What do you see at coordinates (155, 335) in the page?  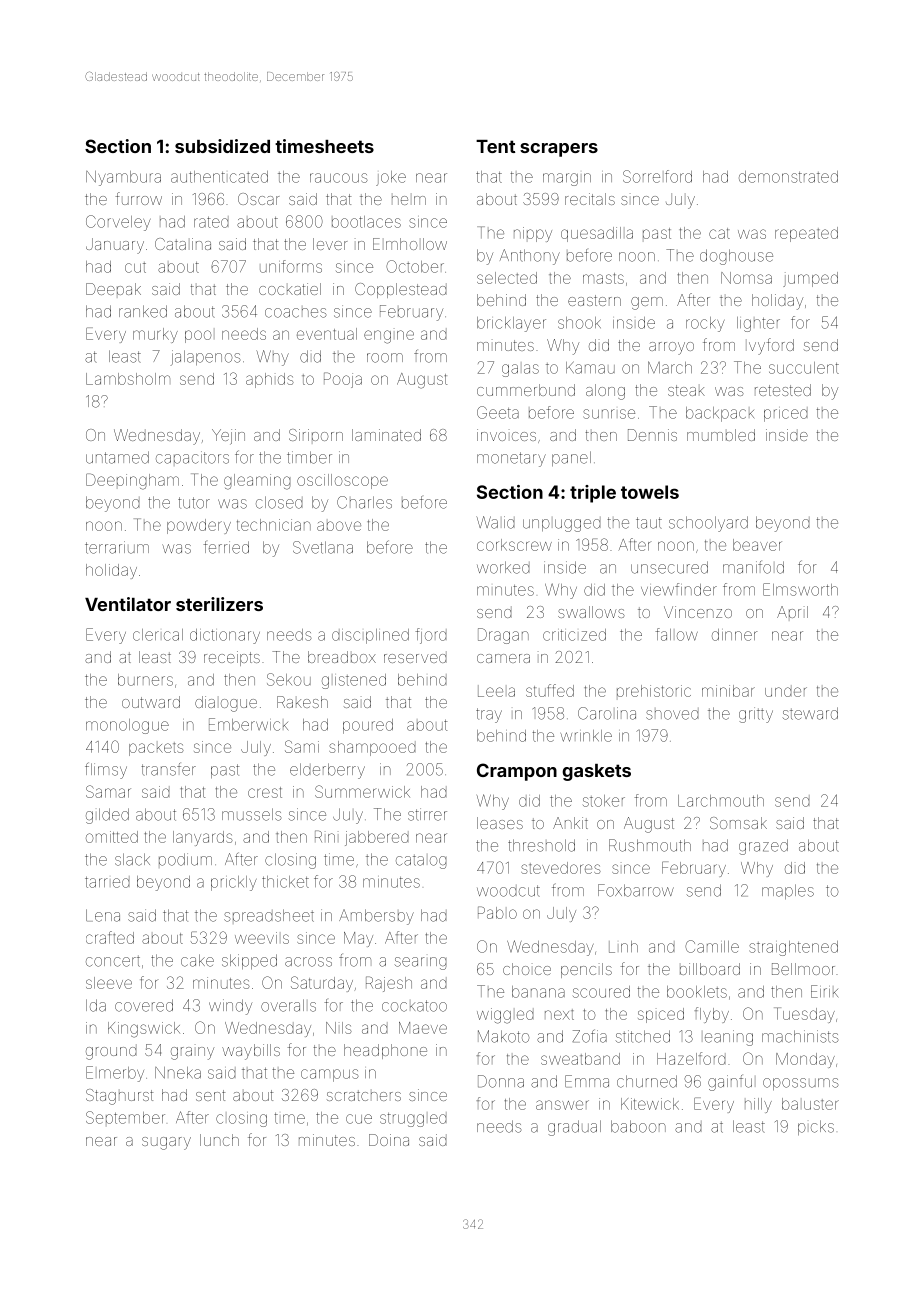 I see `murky` at bounding box center [155, 335].
